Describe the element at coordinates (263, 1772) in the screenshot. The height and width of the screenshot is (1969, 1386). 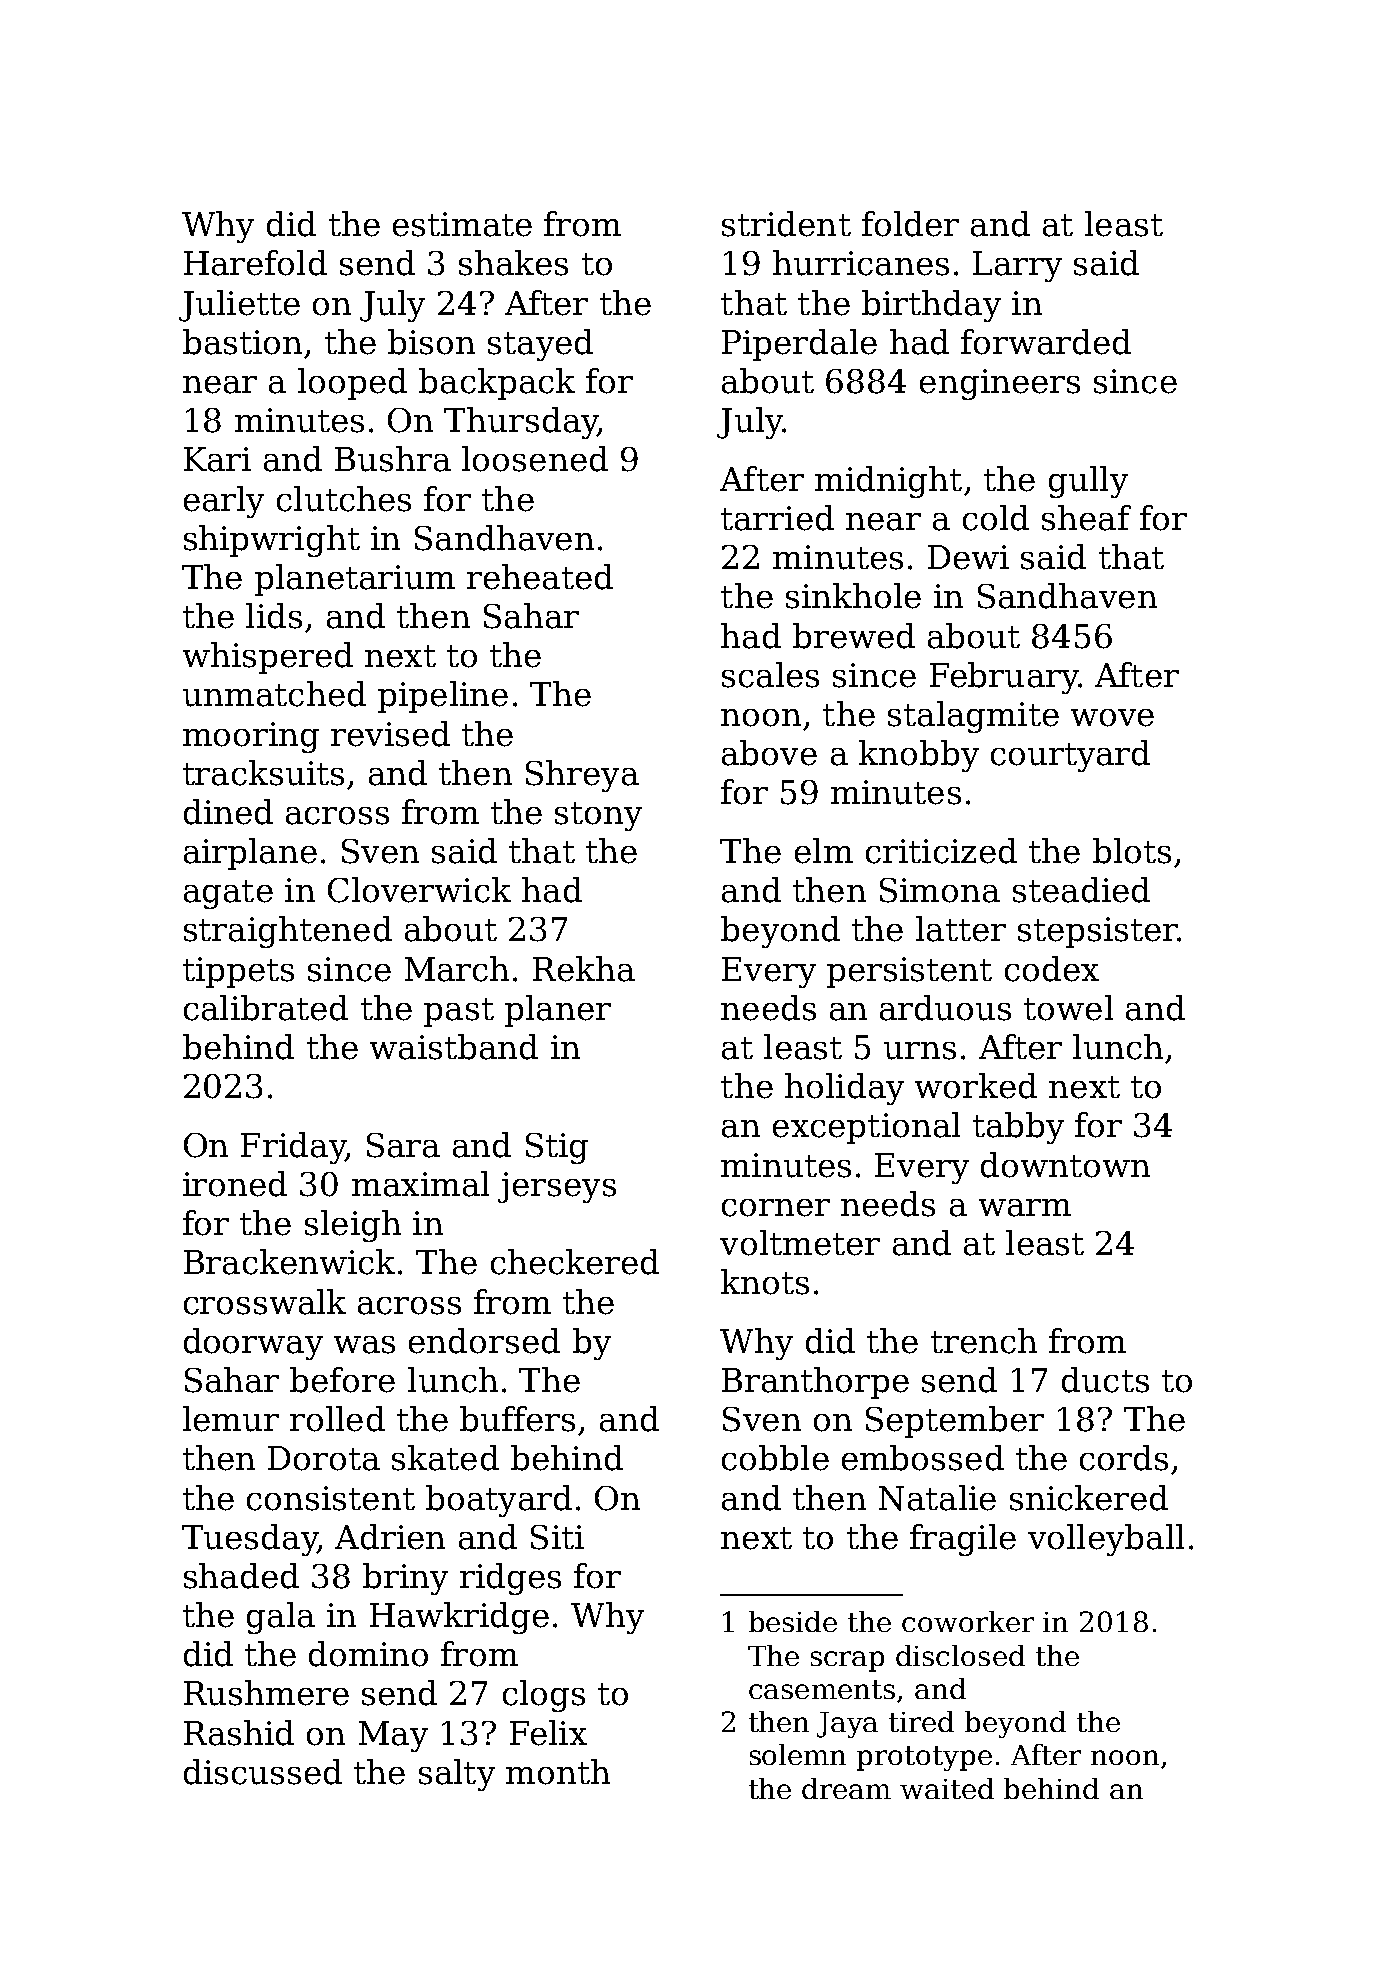
I see `discussed` at that location.
